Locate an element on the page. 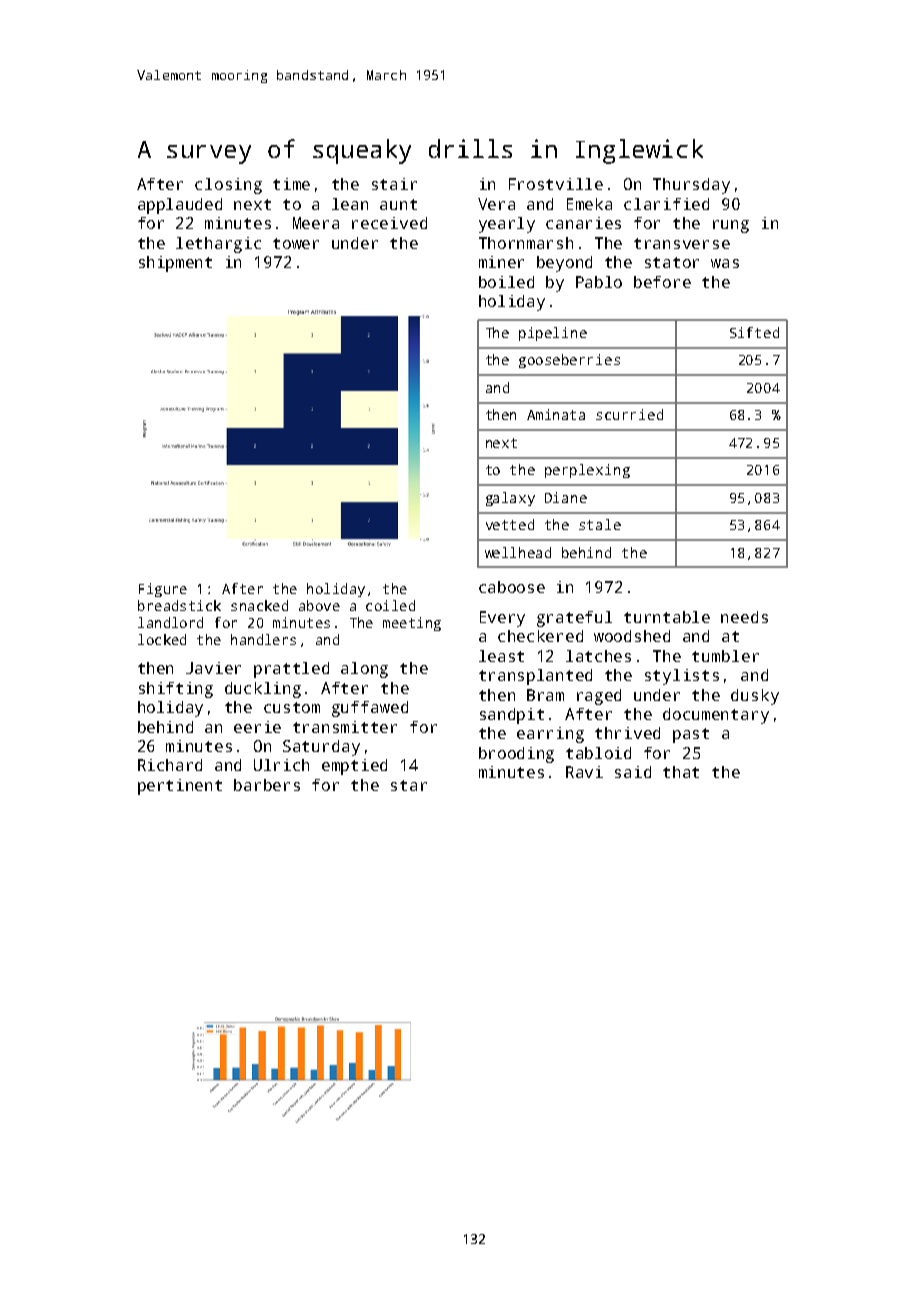 This document has height=1314, width=924. received is located at coordinates (389, 223).
